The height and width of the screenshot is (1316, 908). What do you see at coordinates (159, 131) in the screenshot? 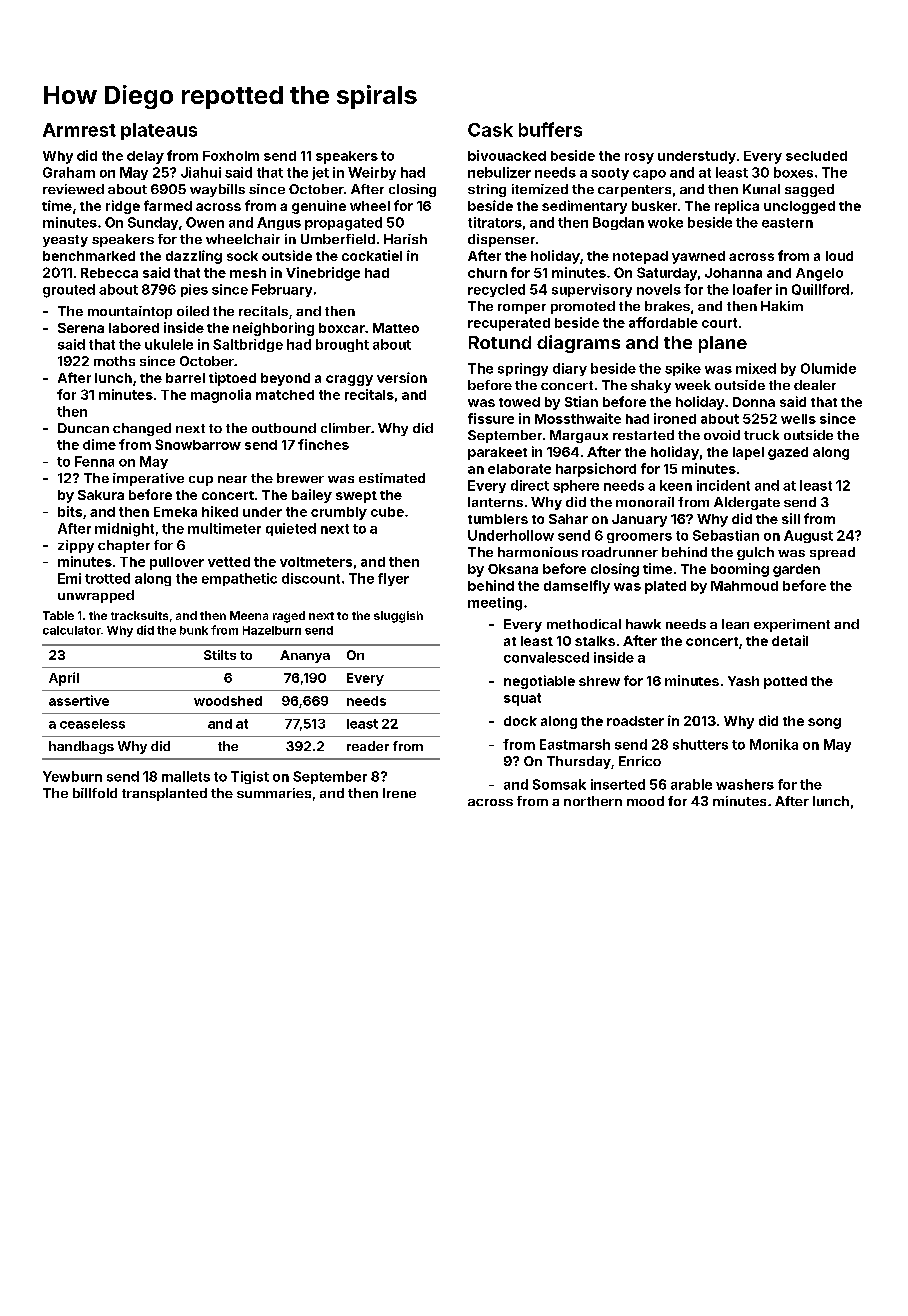
I see `plateaus` at bounding box center [159, 131].
